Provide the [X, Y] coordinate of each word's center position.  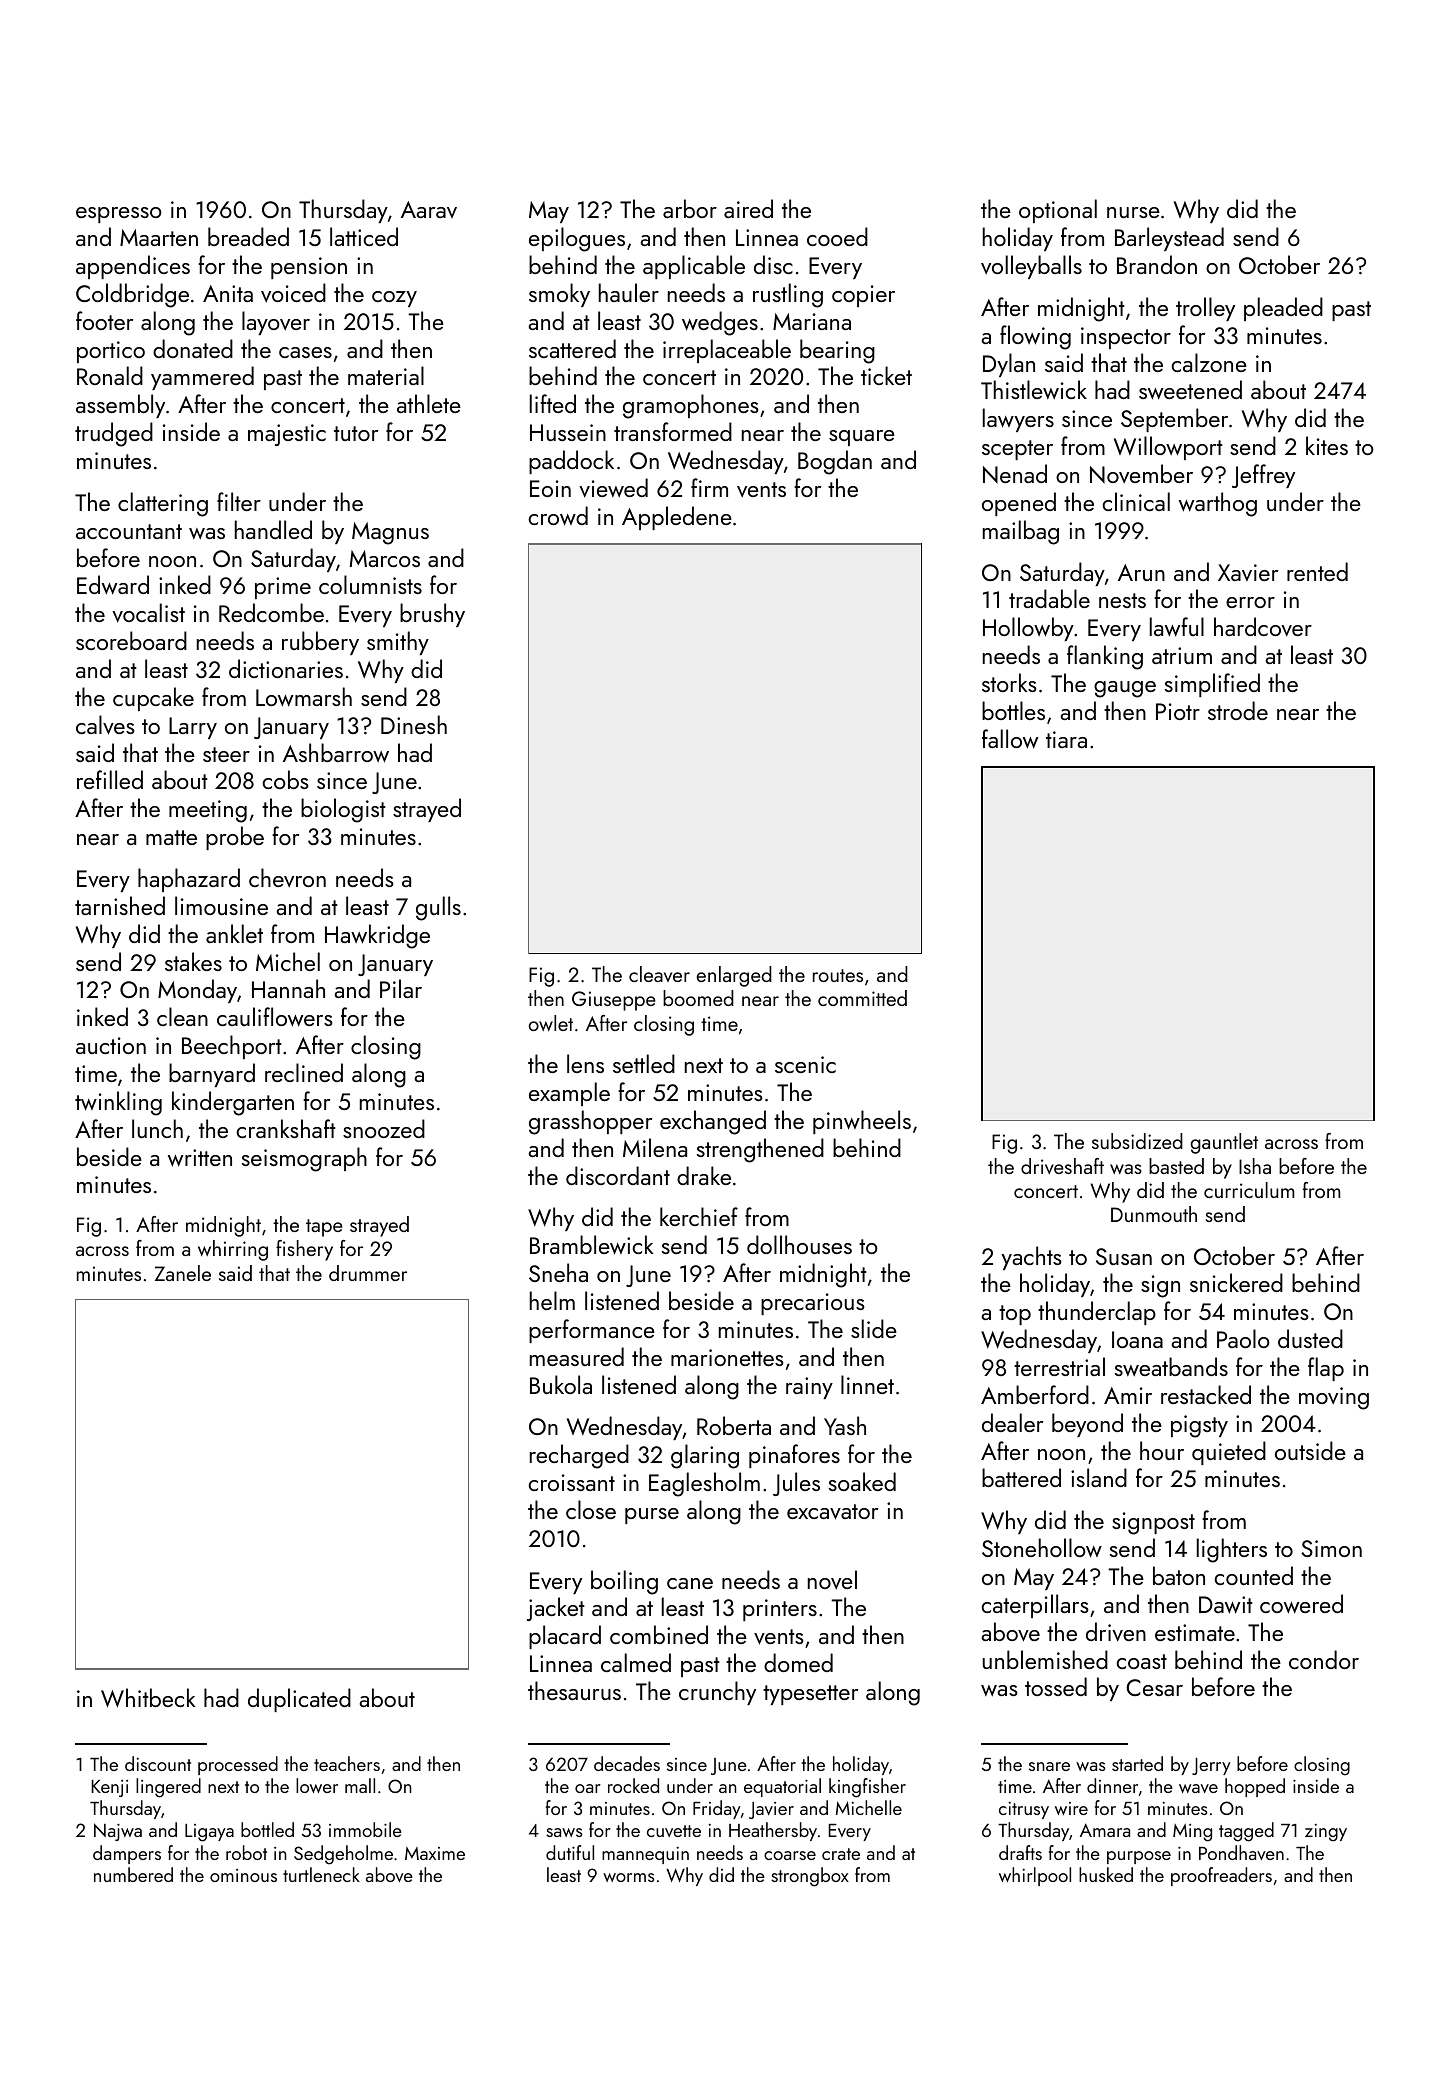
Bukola [561, 1384]
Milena [655, 1147]
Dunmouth [1154, 1214]
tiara [1066, 739]
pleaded [1283, 309]
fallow [1010, 739]
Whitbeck [148, 1698]
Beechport [232, 1047]
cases [305, 352]
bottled [267, 1829]
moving [1334, 1398]
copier [863, 296]
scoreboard [131, 640]
